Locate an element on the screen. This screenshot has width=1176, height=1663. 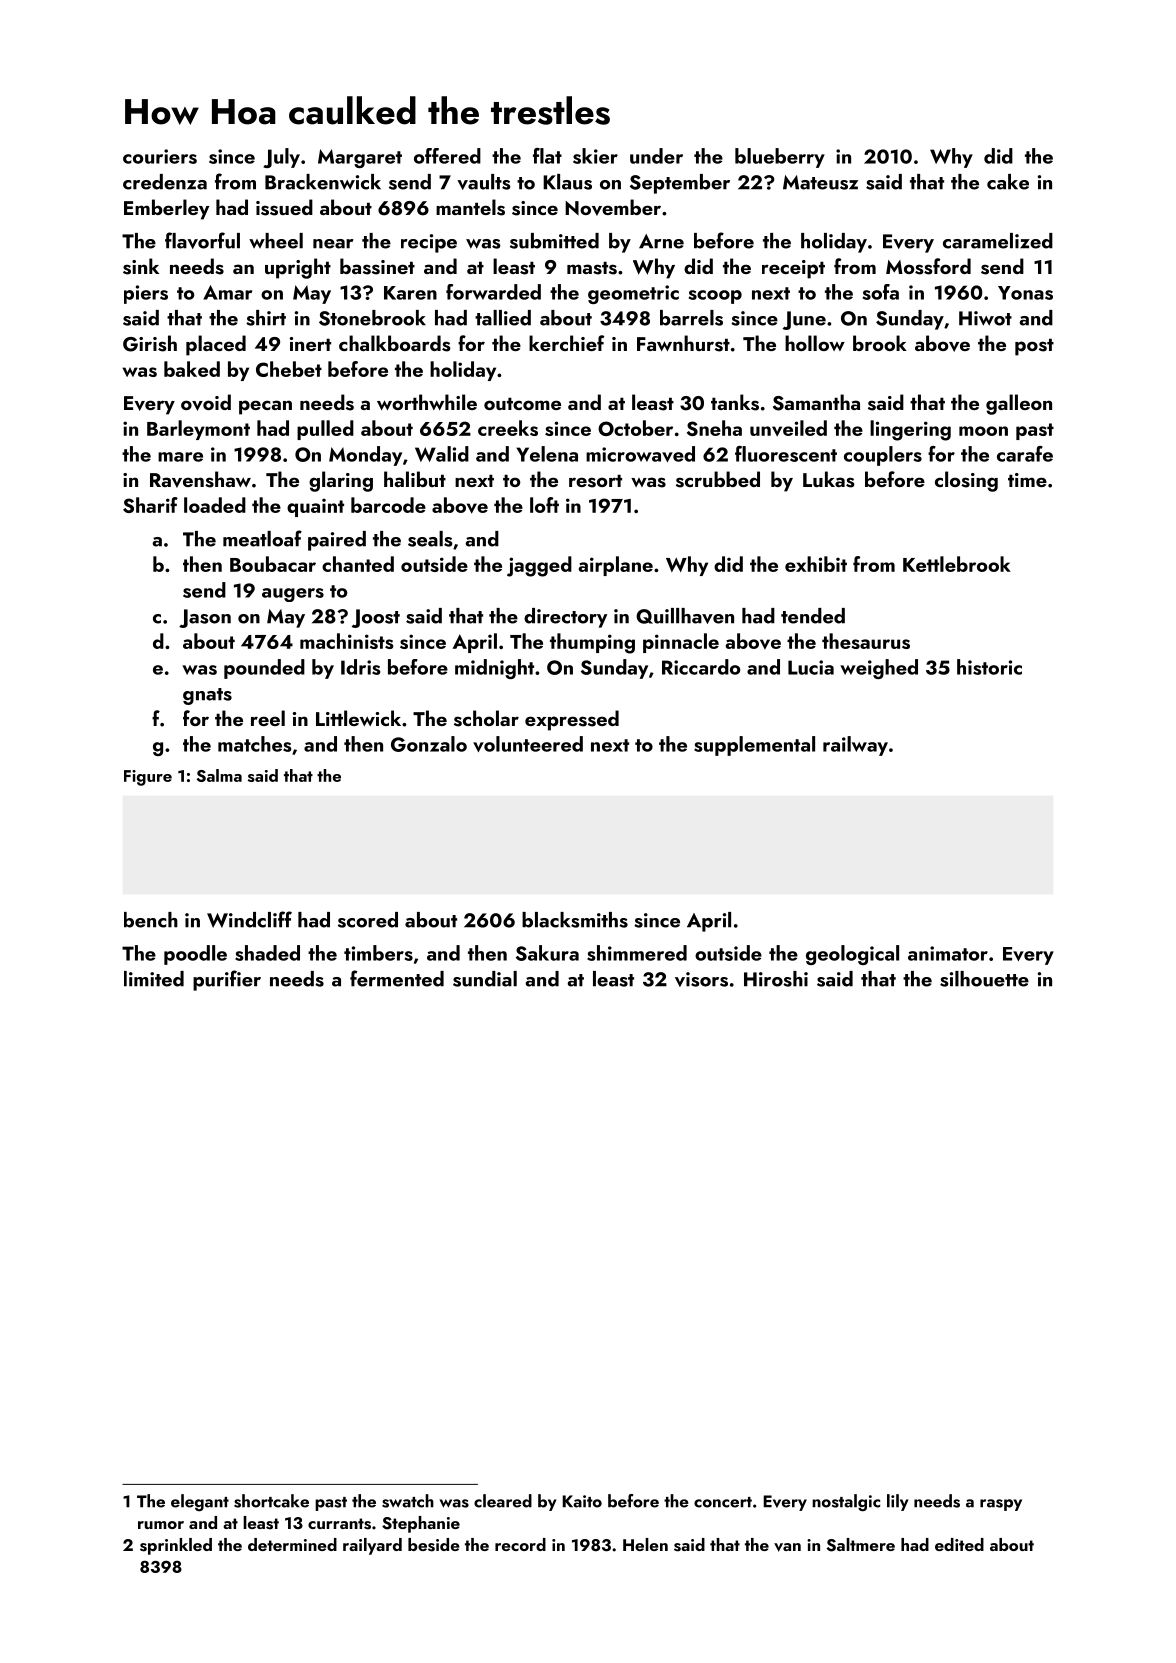
purifier is located at coordinates (227, 980).
